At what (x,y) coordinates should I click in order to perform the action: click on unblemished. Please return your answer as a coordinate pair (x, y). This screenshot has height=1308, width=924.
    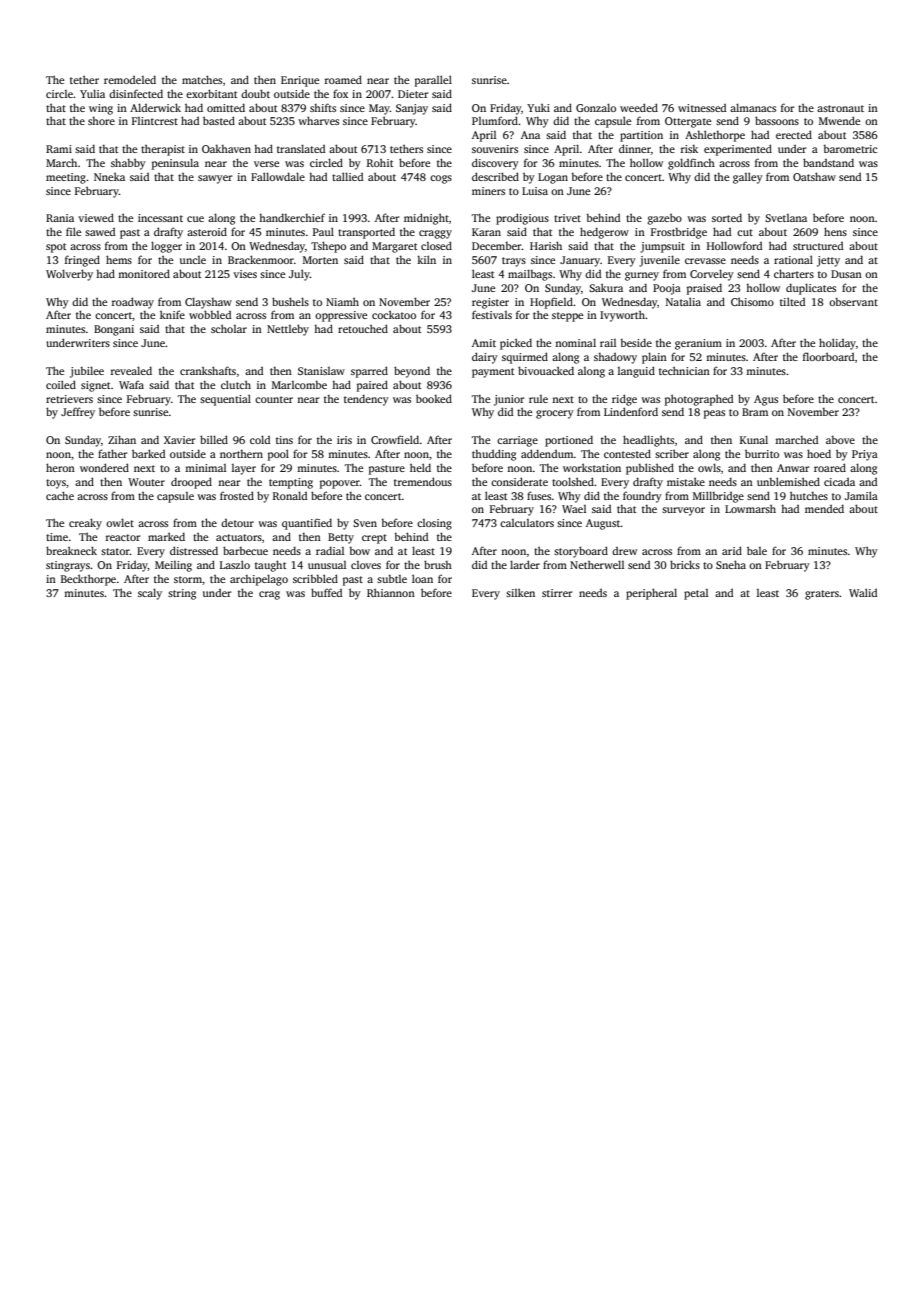
    Looking at the image, I should click on (788, 481).
